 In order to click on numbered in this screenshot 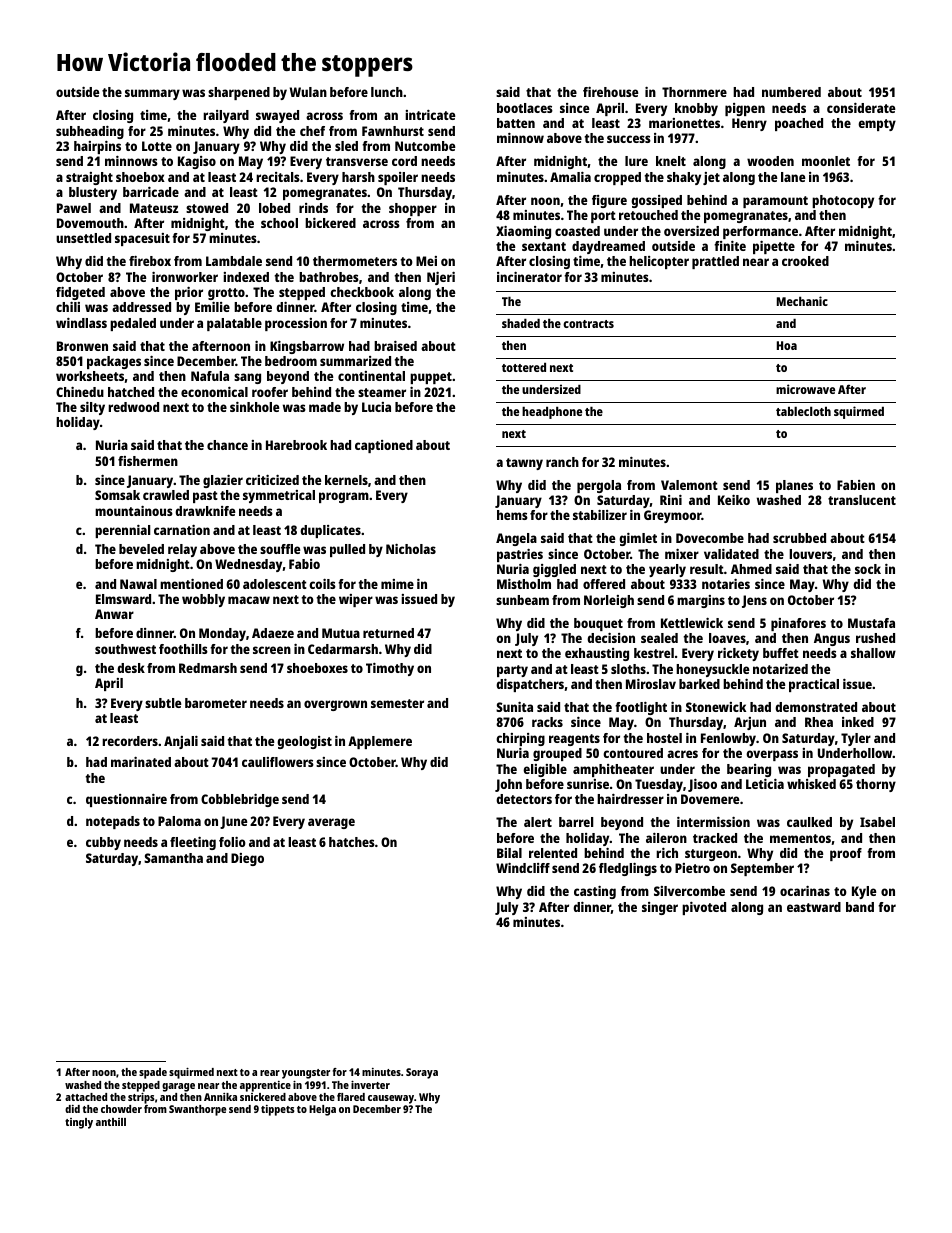, I will do `click(791, 92)`.
